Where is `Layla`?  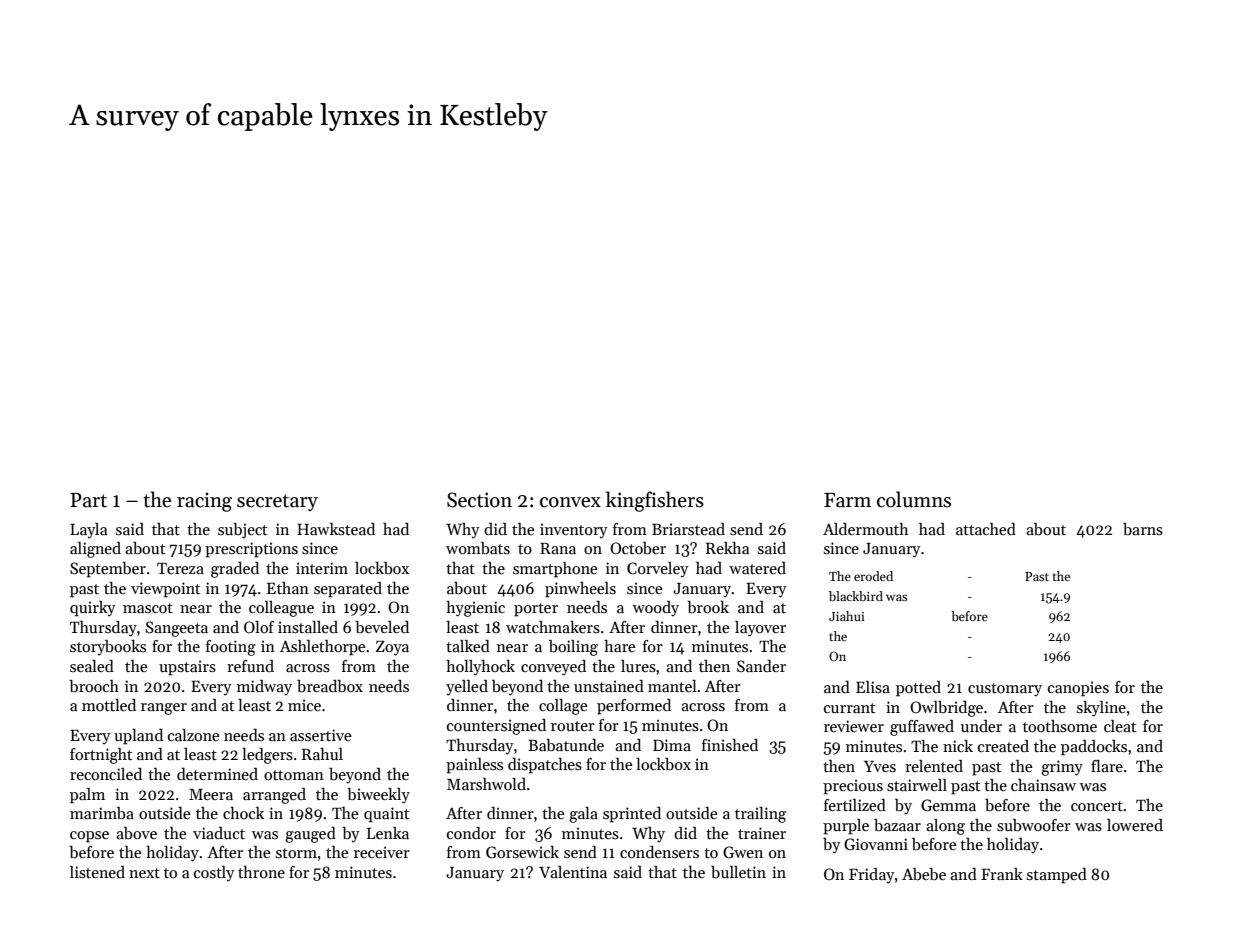
Layla is located at coordinates (88, 531).
